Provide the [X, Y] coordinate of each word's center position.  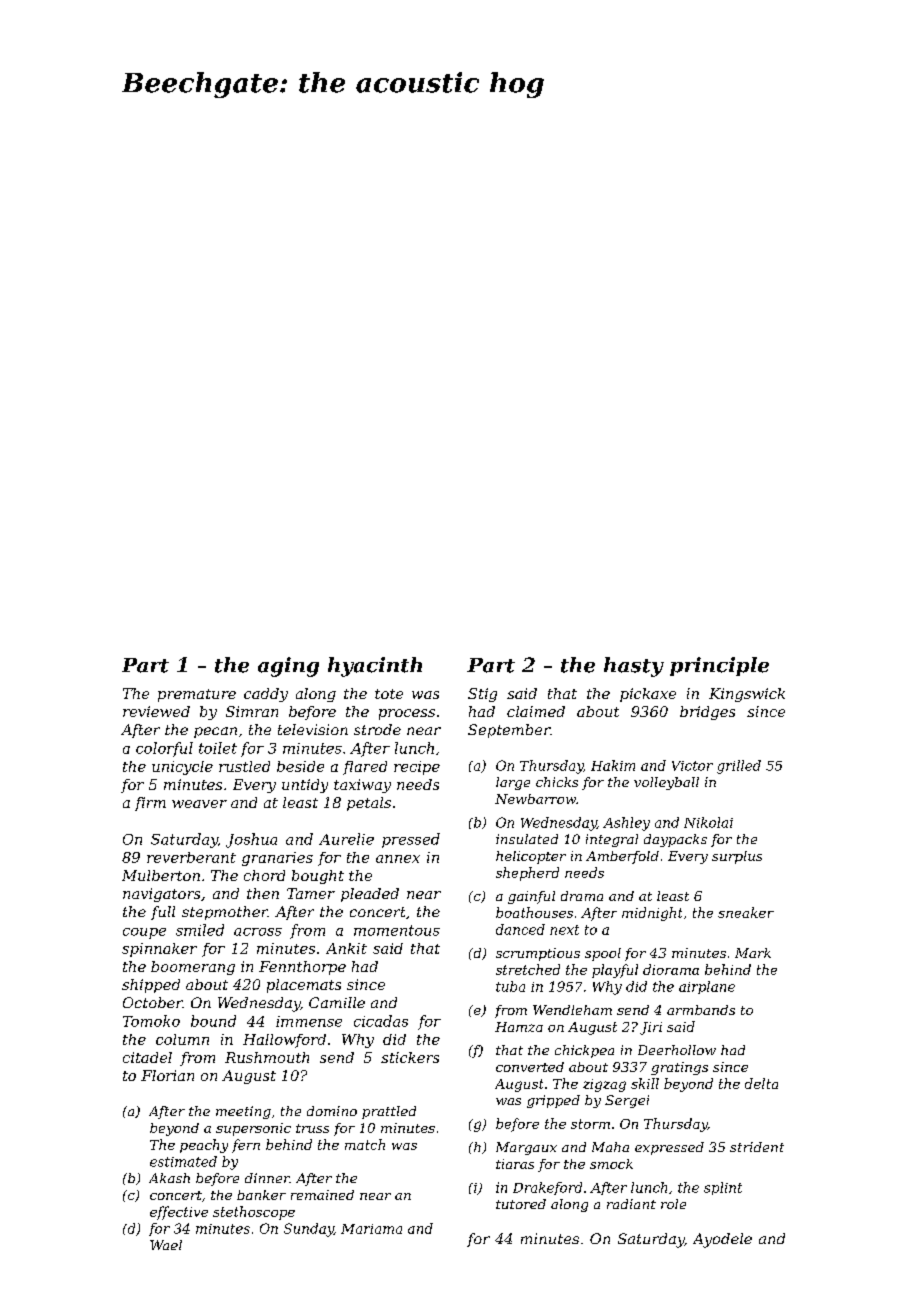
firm [150, 804]
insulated [527, 839]
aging [288, 667]
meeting [243, 1112]
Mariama [371, 1229]
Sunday [309, 1230]
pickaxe [648, 695]
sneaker [746, 912]
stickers [410, 1057]
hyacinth [375, 667]
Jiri [651, 1028]
